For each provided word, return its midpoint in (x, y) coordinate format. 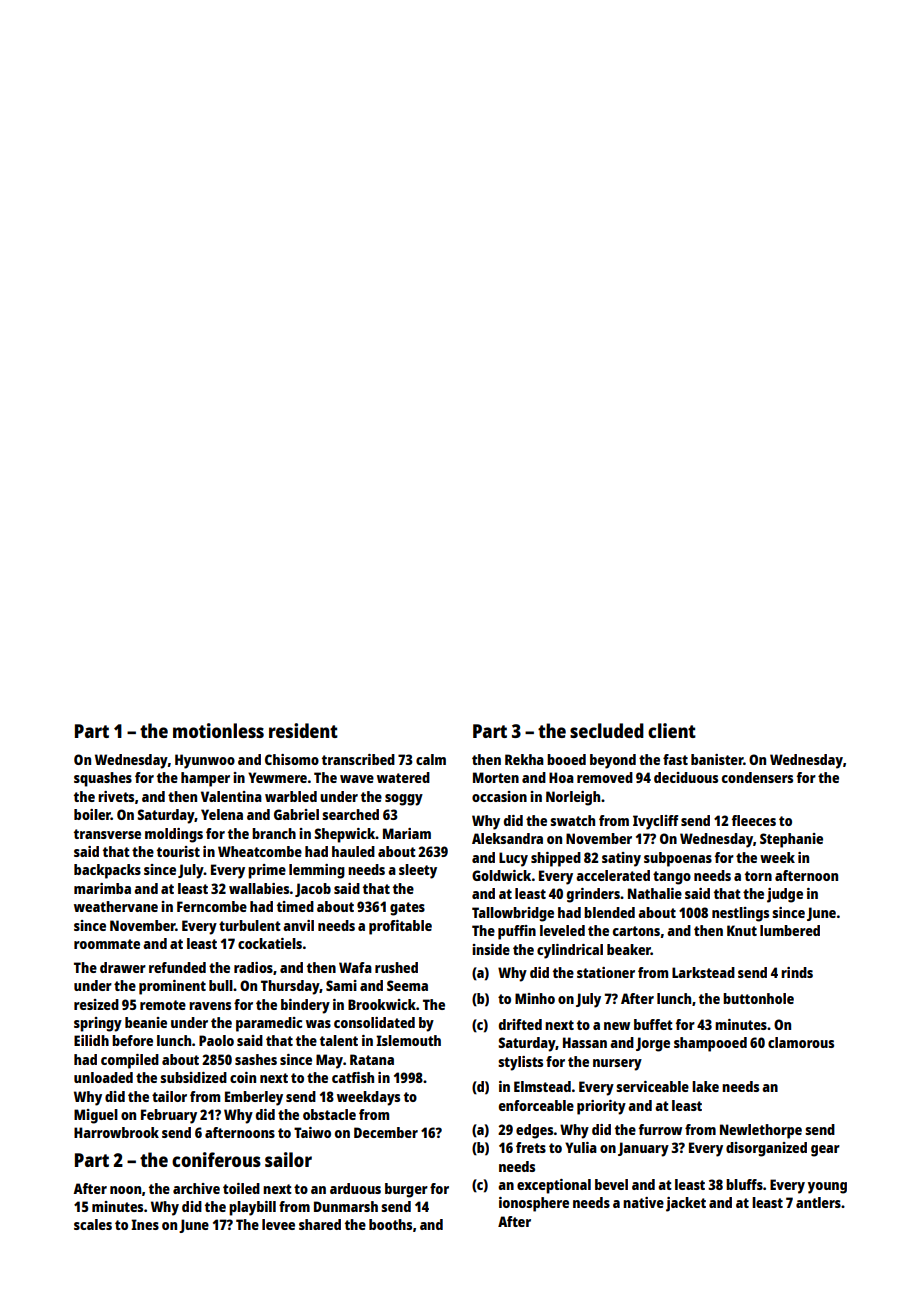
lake (705, 1086)
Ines (145, 1224)
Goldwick (501, 875)
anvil (298, 925)
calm (431, 759)
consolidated (374, 1022)
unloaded (103, 1077)
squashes (103, 779)
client (672, 730)
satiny (621, 859)
